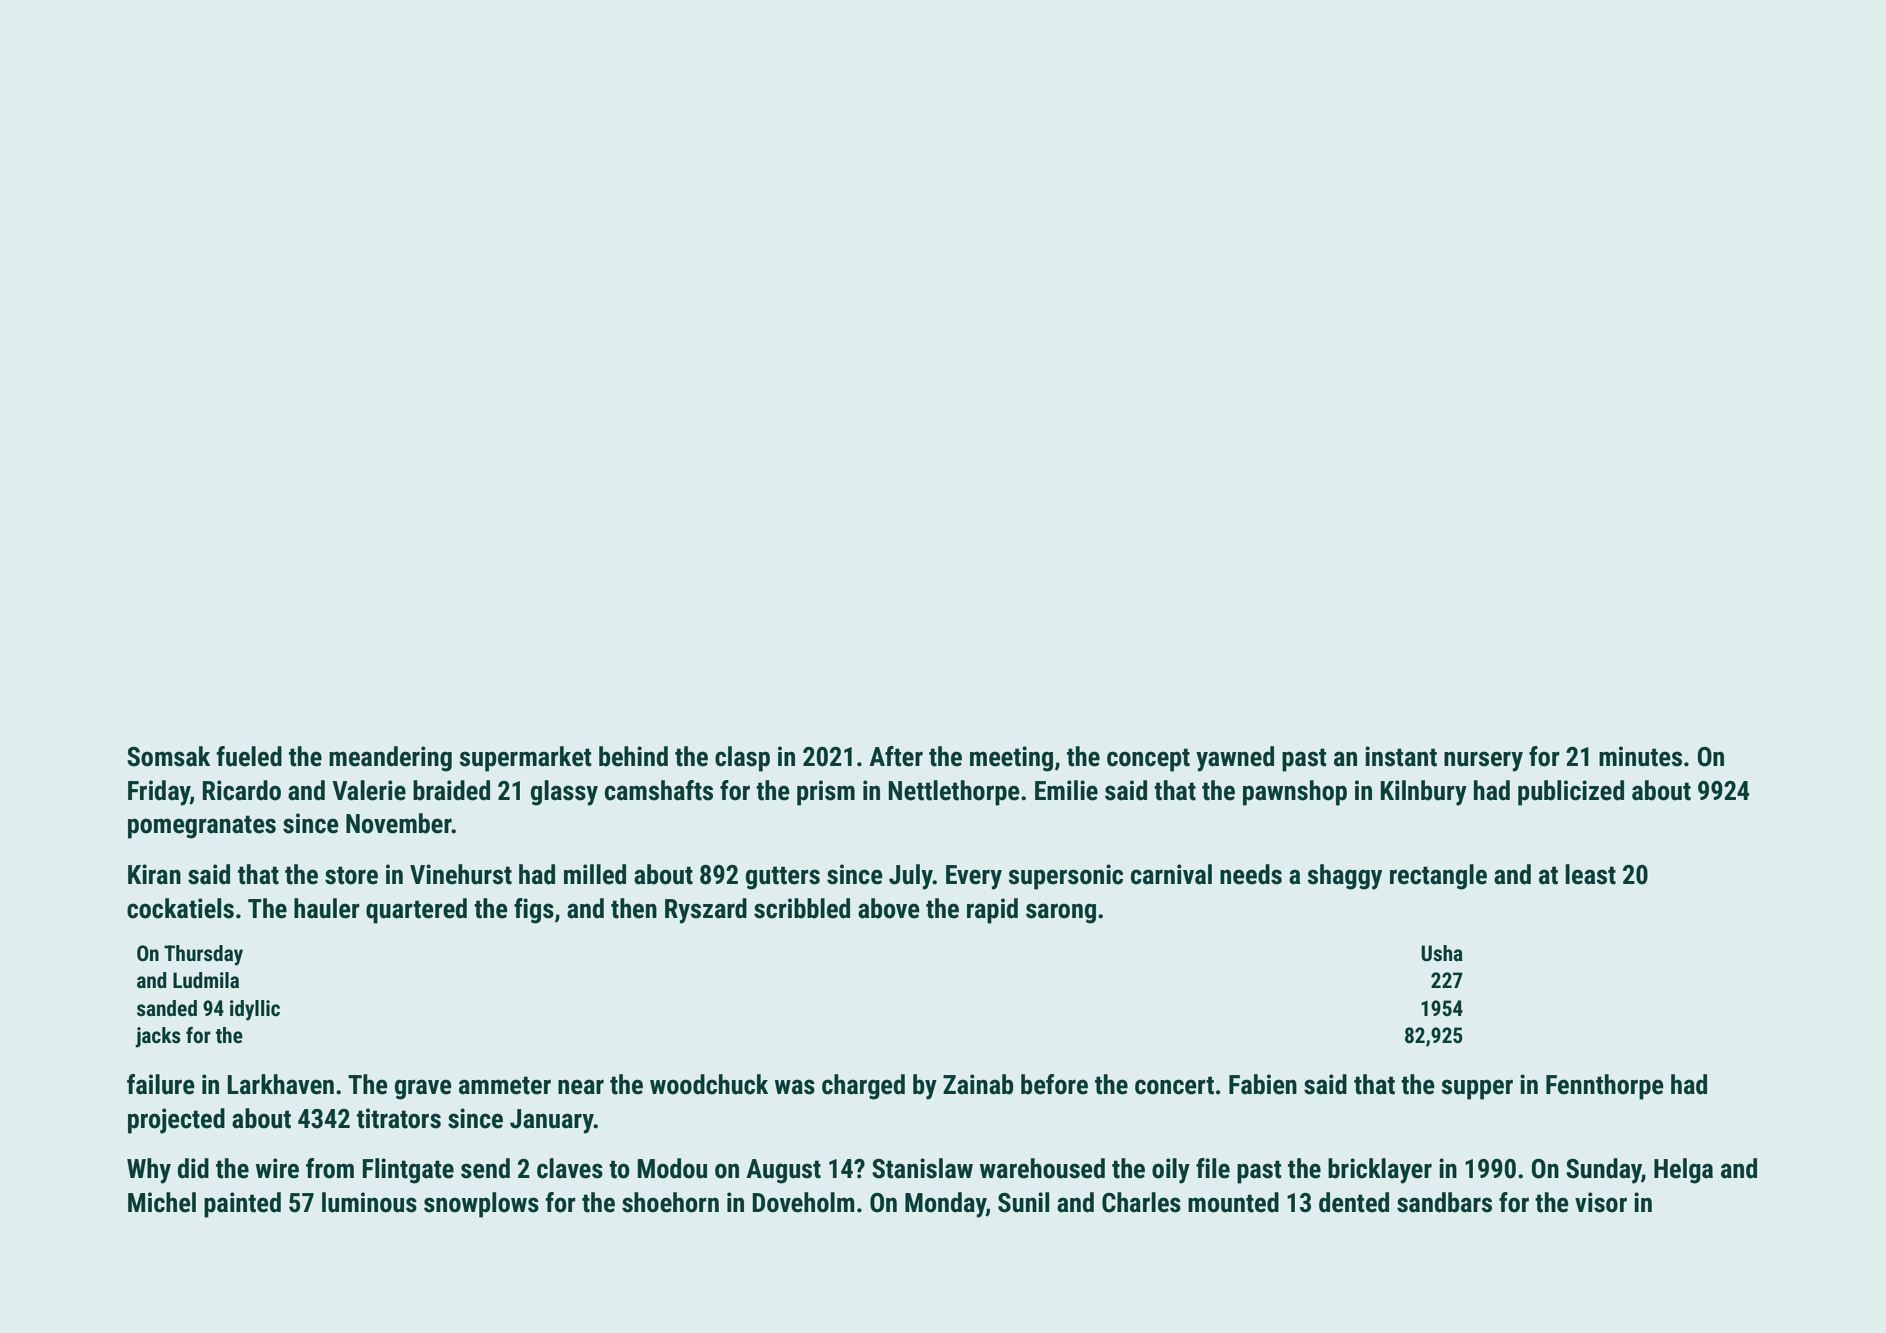 This page has width=1886, height=1333. I want to click on painted, so click(242, 1205).
